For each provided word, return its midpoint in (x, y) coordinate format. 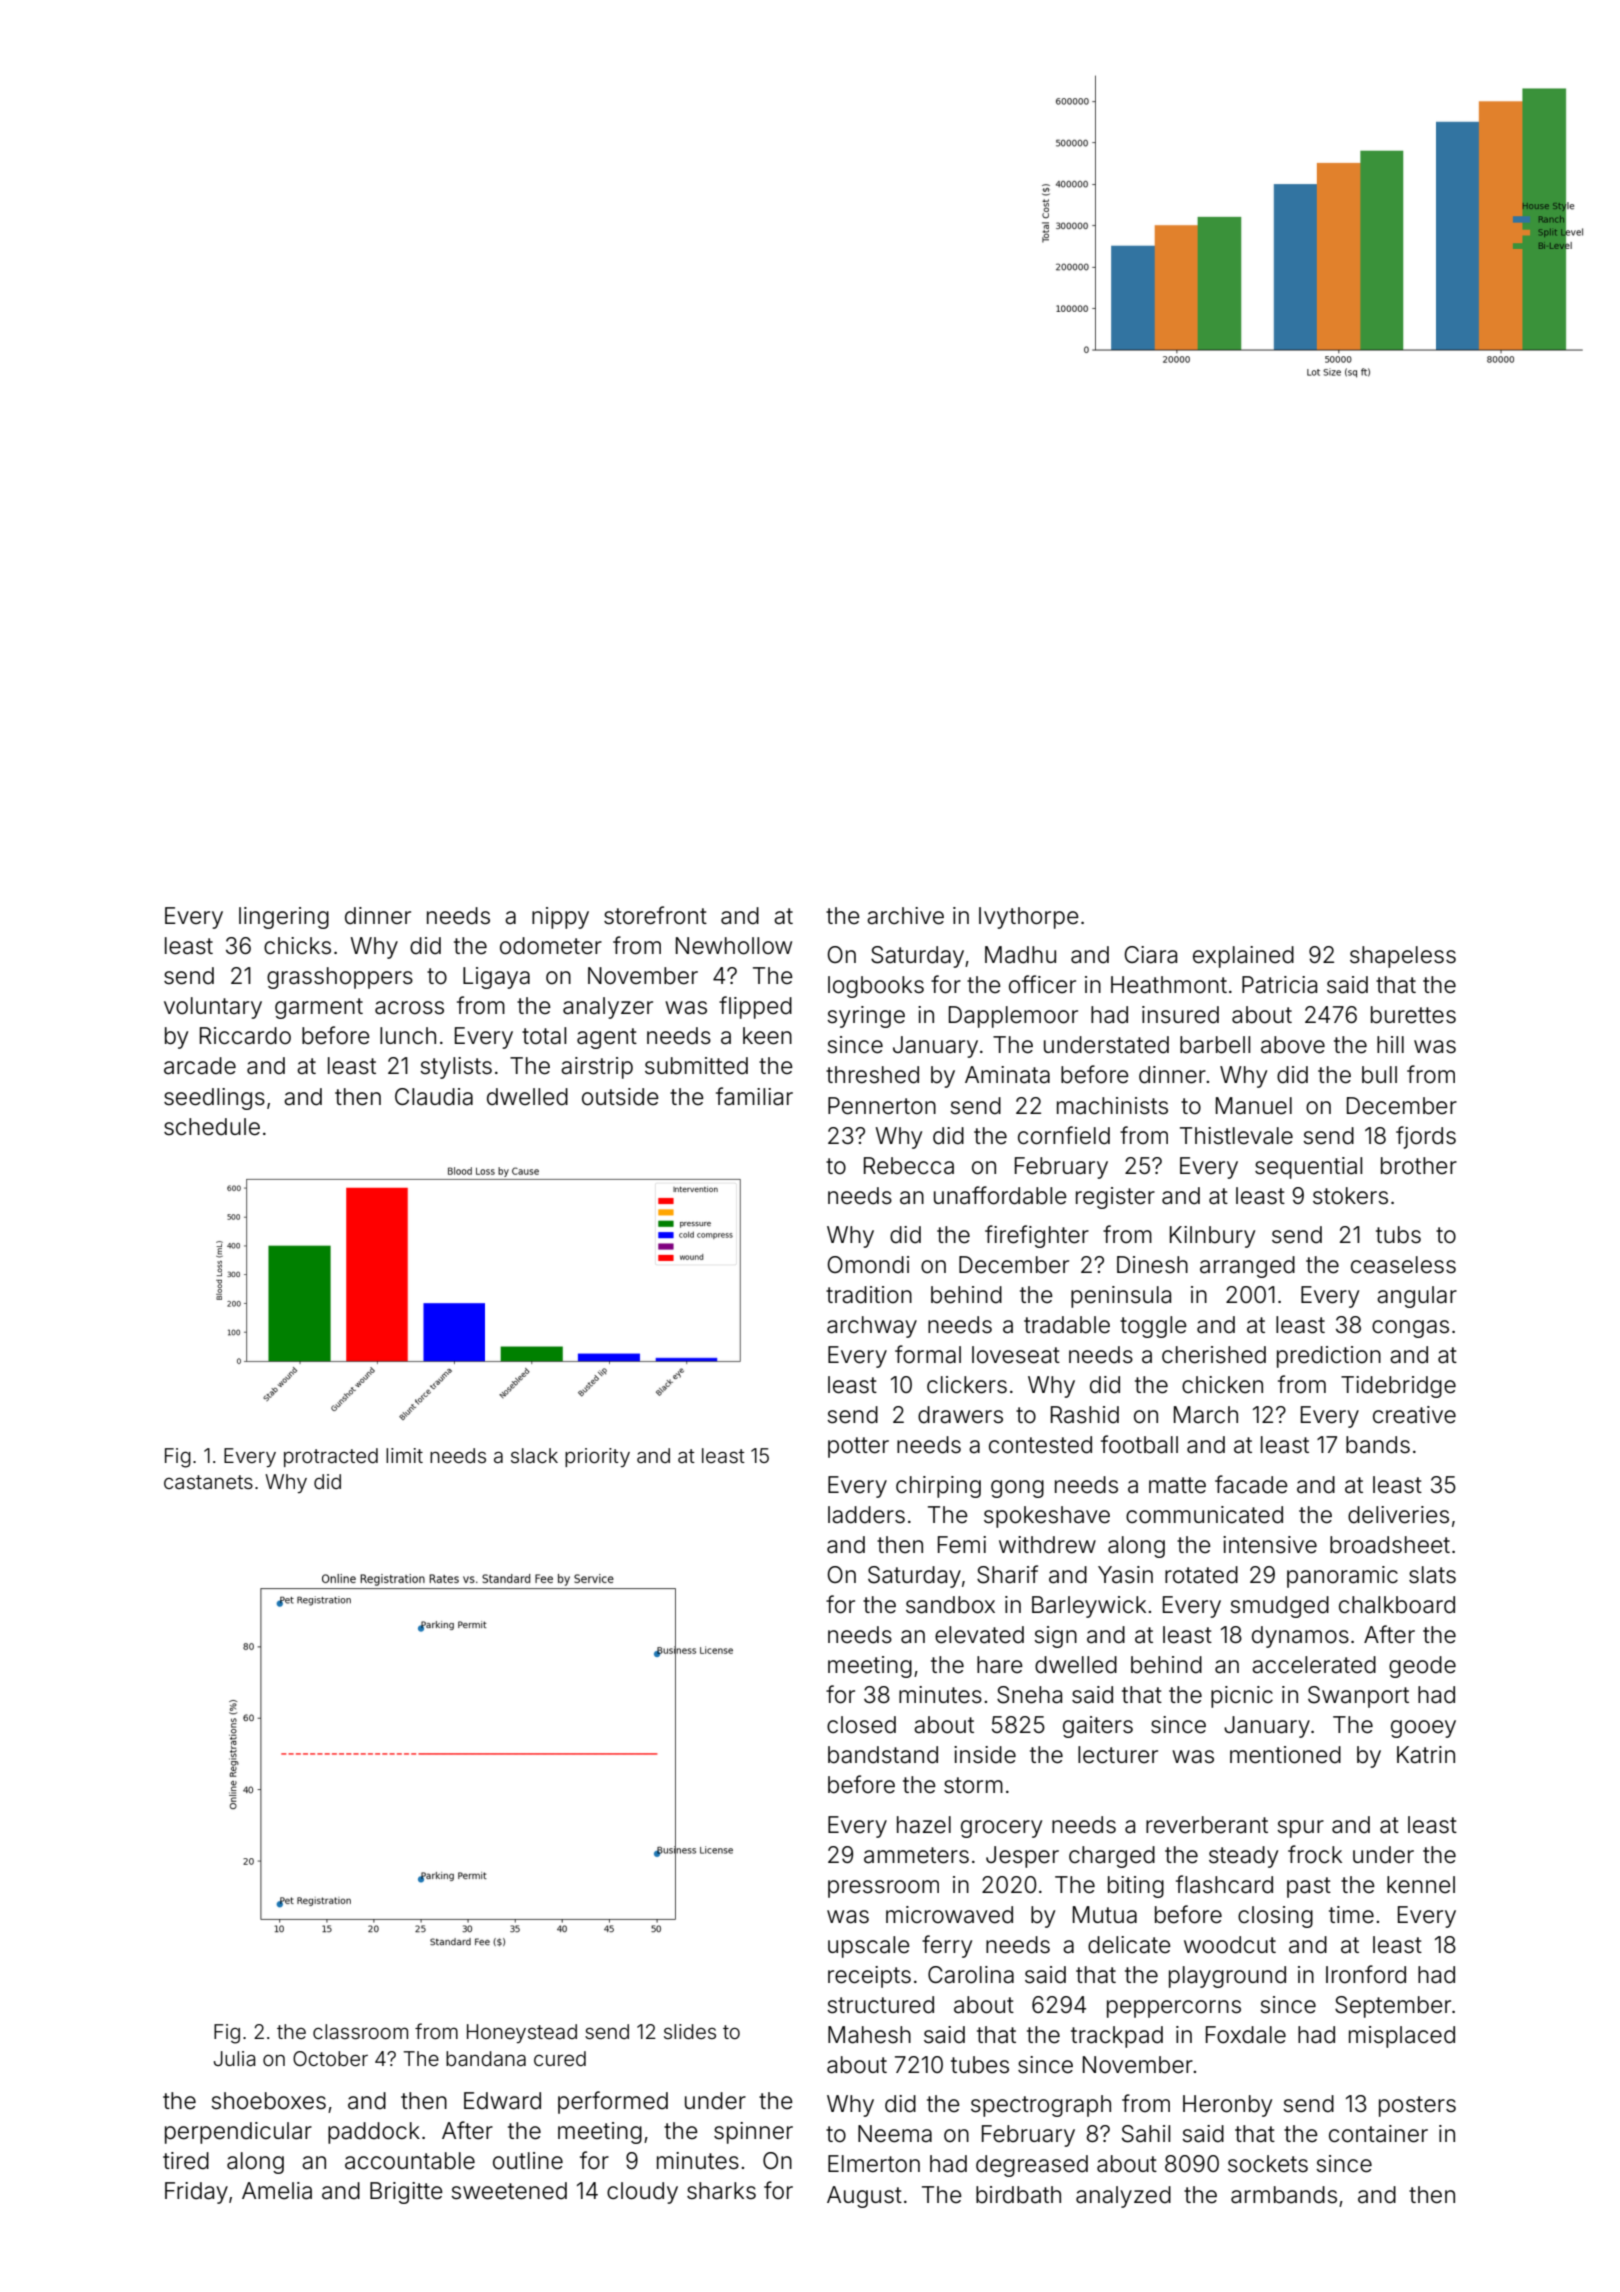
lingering (284, 918)
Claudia (434, 1097)
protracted (331, 1457)
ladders (866, 1515)
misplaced (1402, 2037)
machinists (1112, 1106)
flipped (755, 1007)
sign (1055, 1637)
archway (872, 1327)
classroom (360, 2031)
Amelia (277, 2191)
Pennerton (882, 1106)
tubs (1398, 1235)
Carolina (971, 1975)
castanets (208, 1482)
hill (1390, 1044)
